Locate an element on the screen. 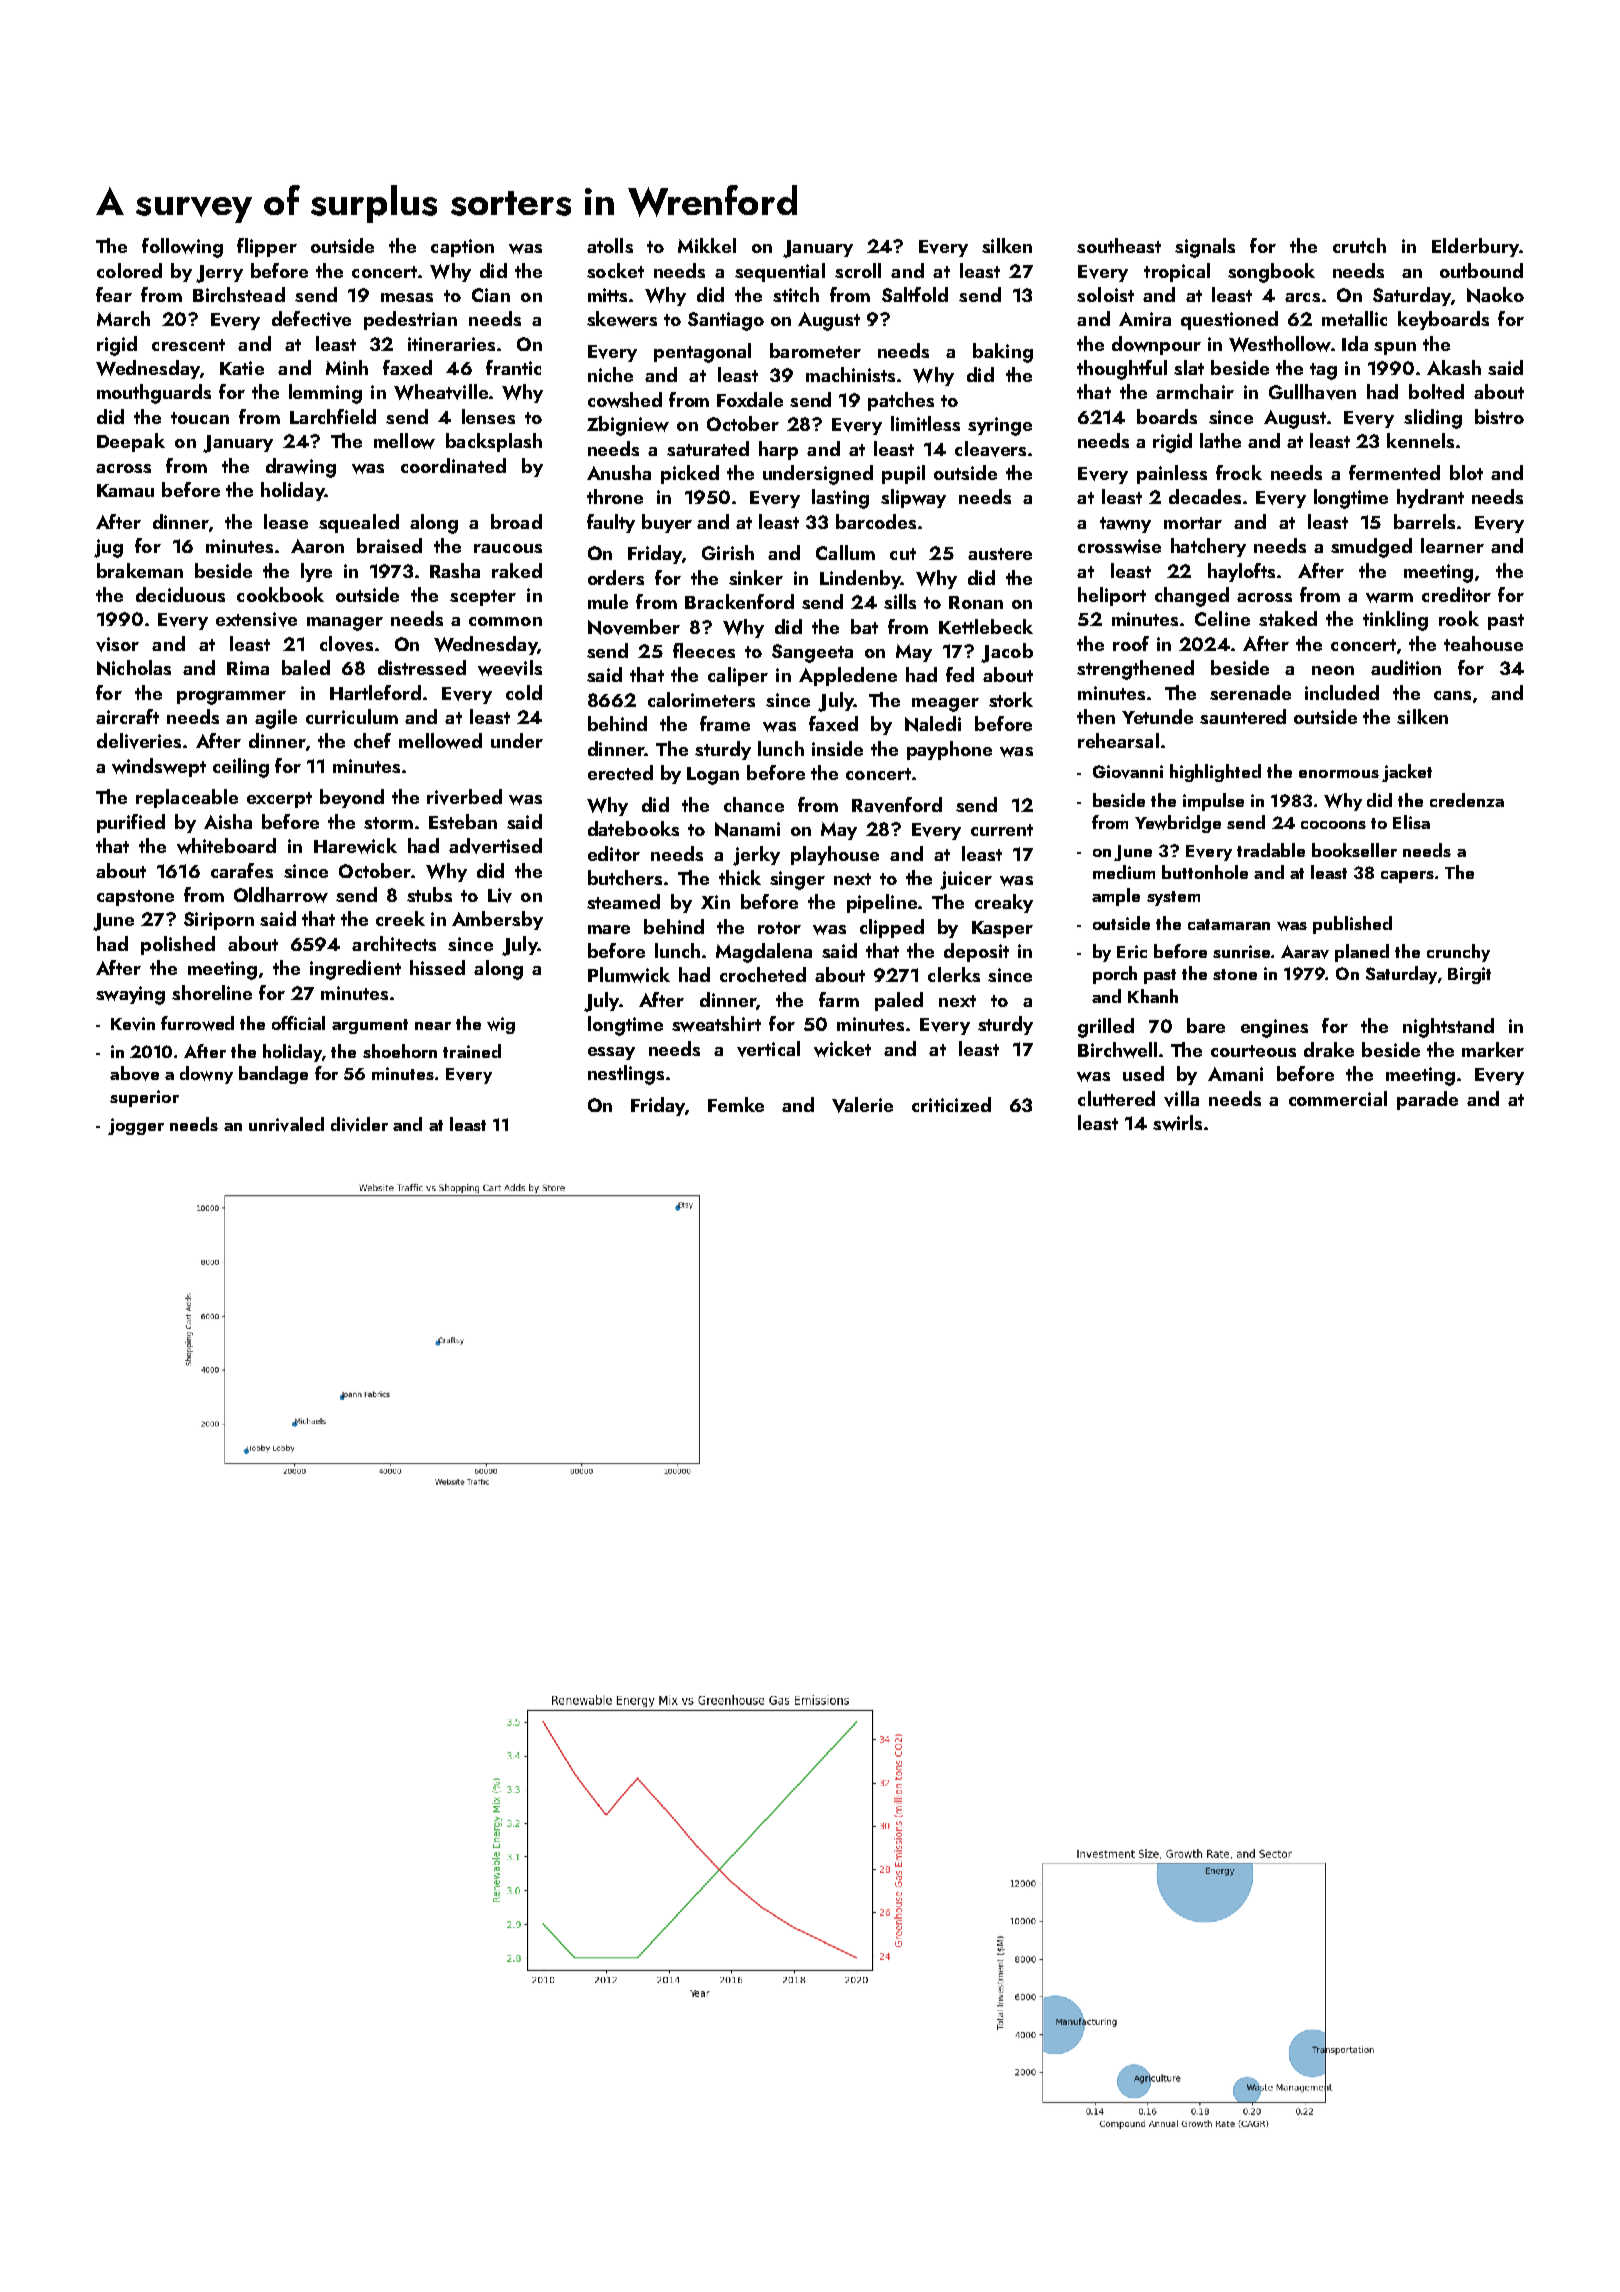 The height and width of the screenshot is (2292, 1620). parade is located at coordinates (1427, 1100).
